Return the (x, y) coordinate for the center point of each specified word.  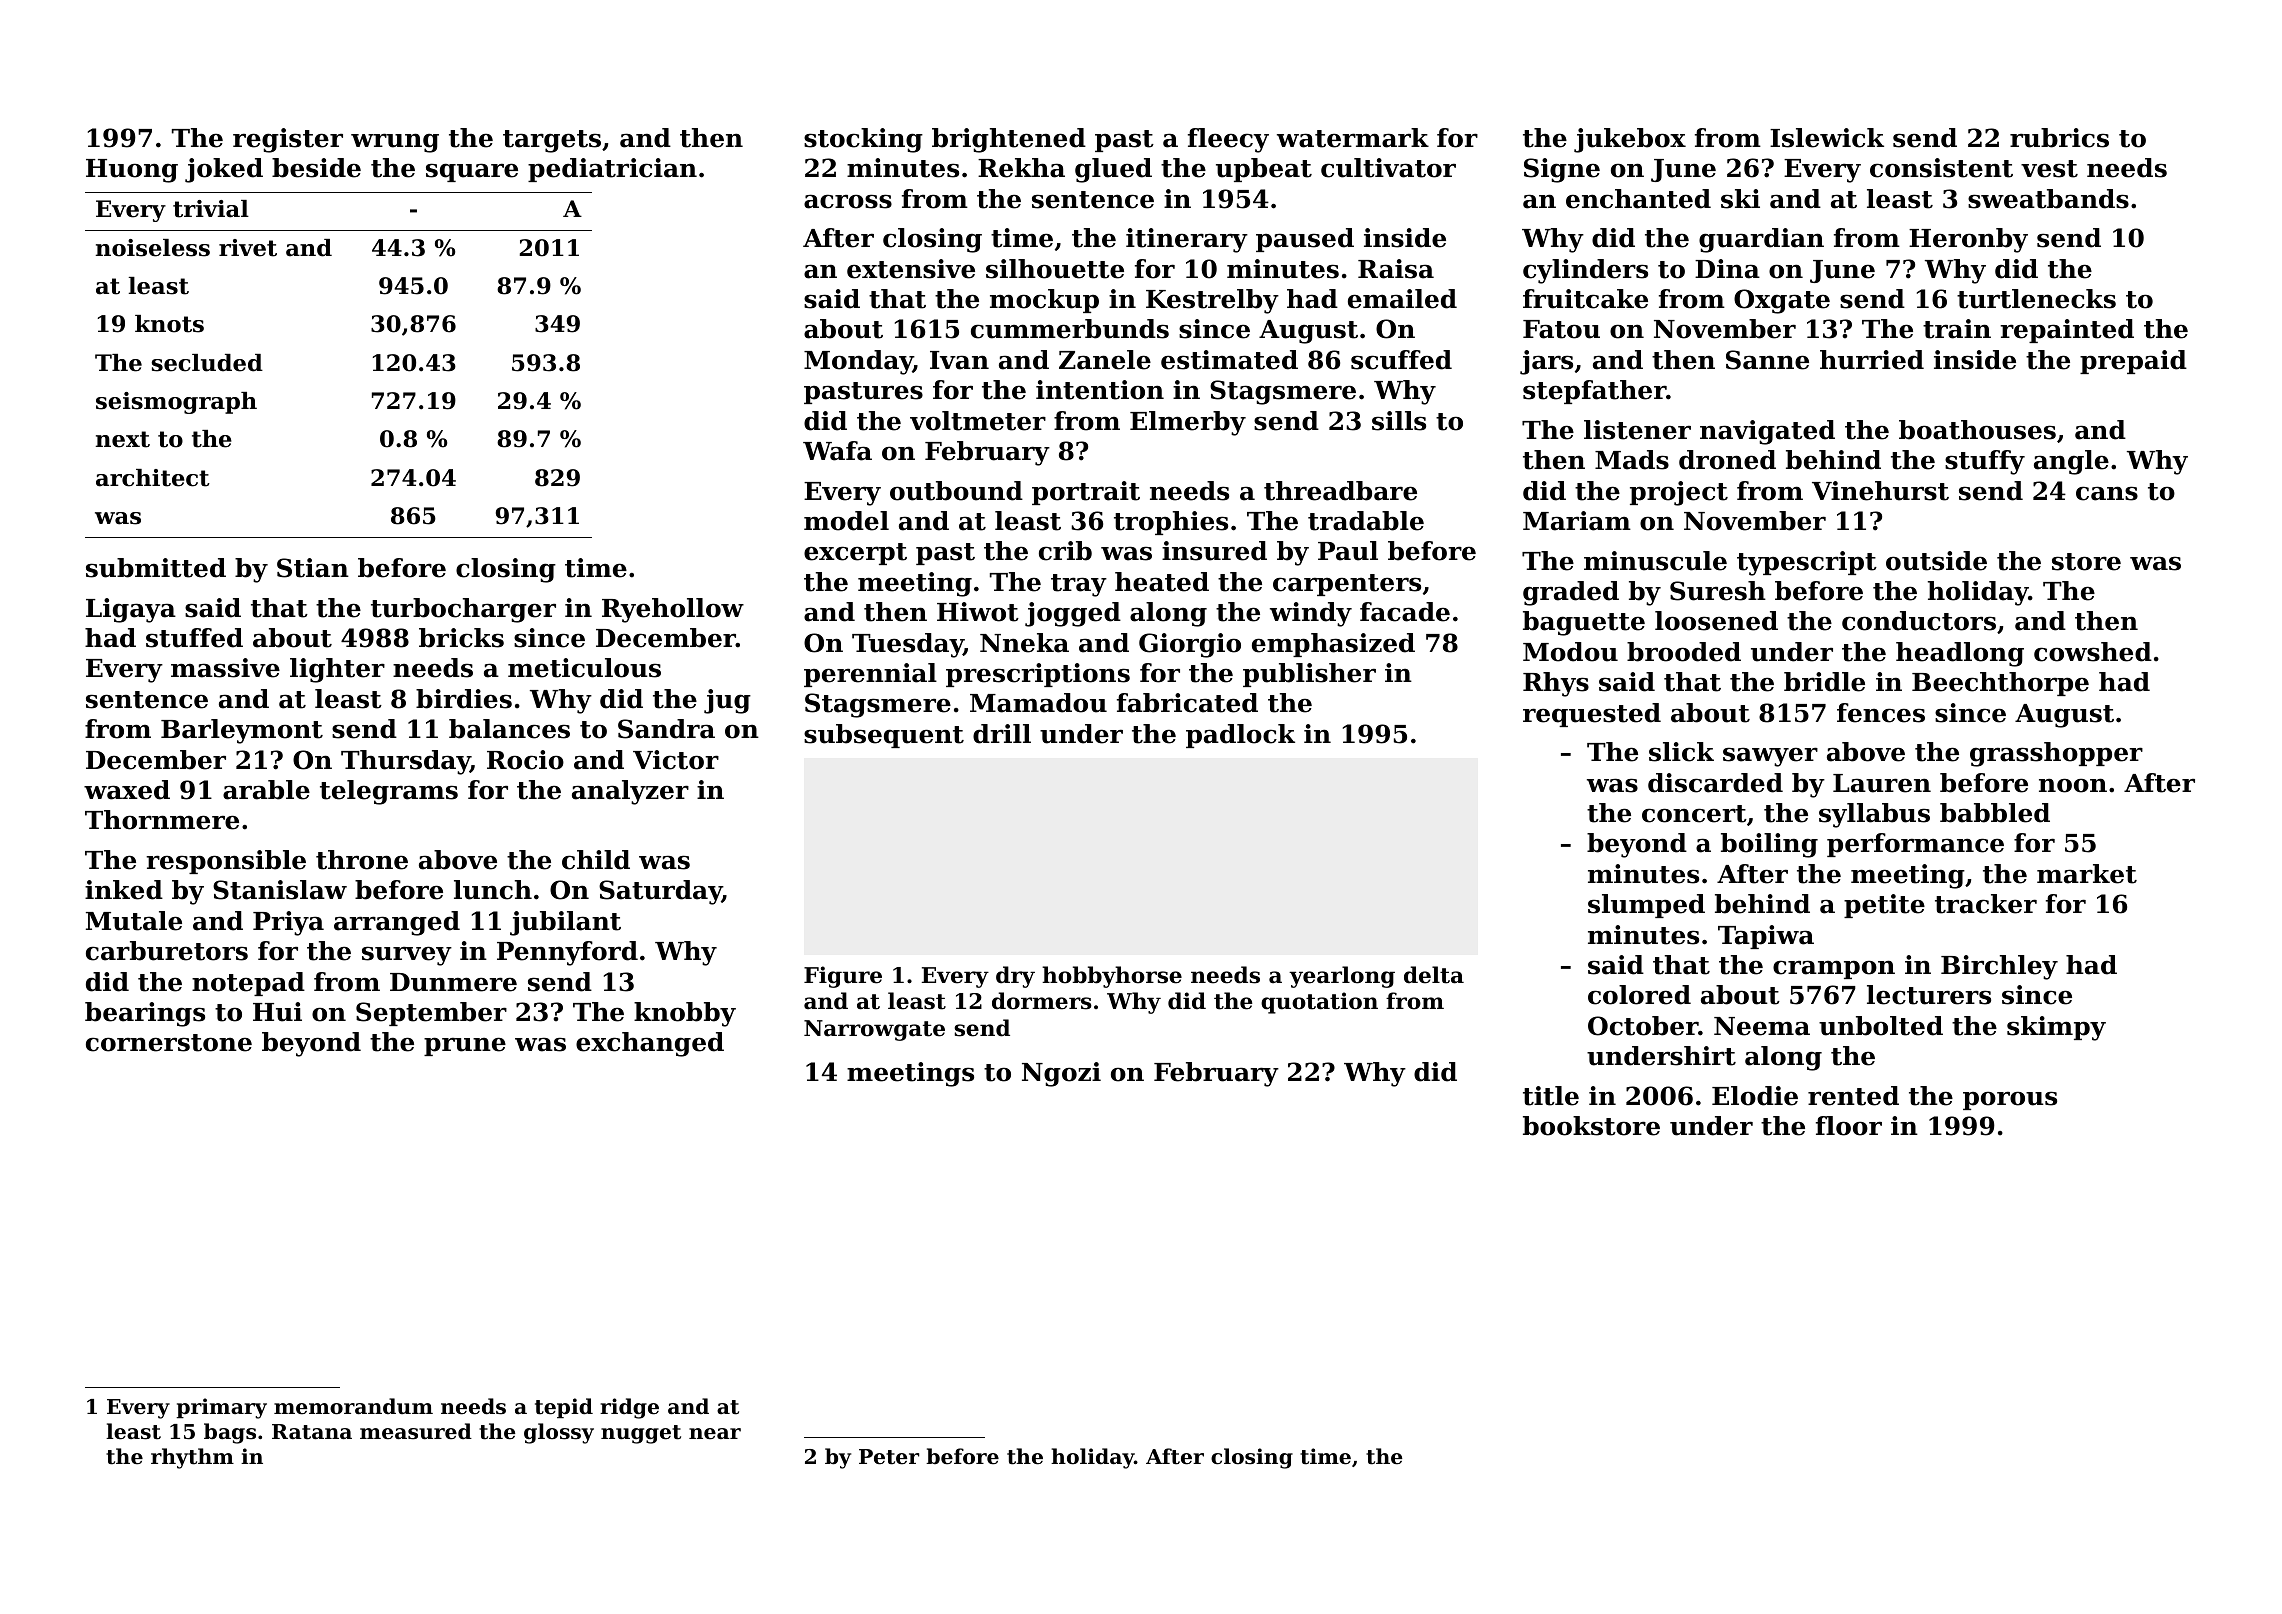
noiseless (153, 248)
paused (1305, 240)
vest (2049, 169)
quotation (1319, 1003)
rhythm (192, 1458)
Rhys (1556, 684)
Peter (889, 1457)
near (715, 1434)
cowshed (2093, 652)
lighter (337, 670)
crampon (1834, 969)
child (596, 860)
